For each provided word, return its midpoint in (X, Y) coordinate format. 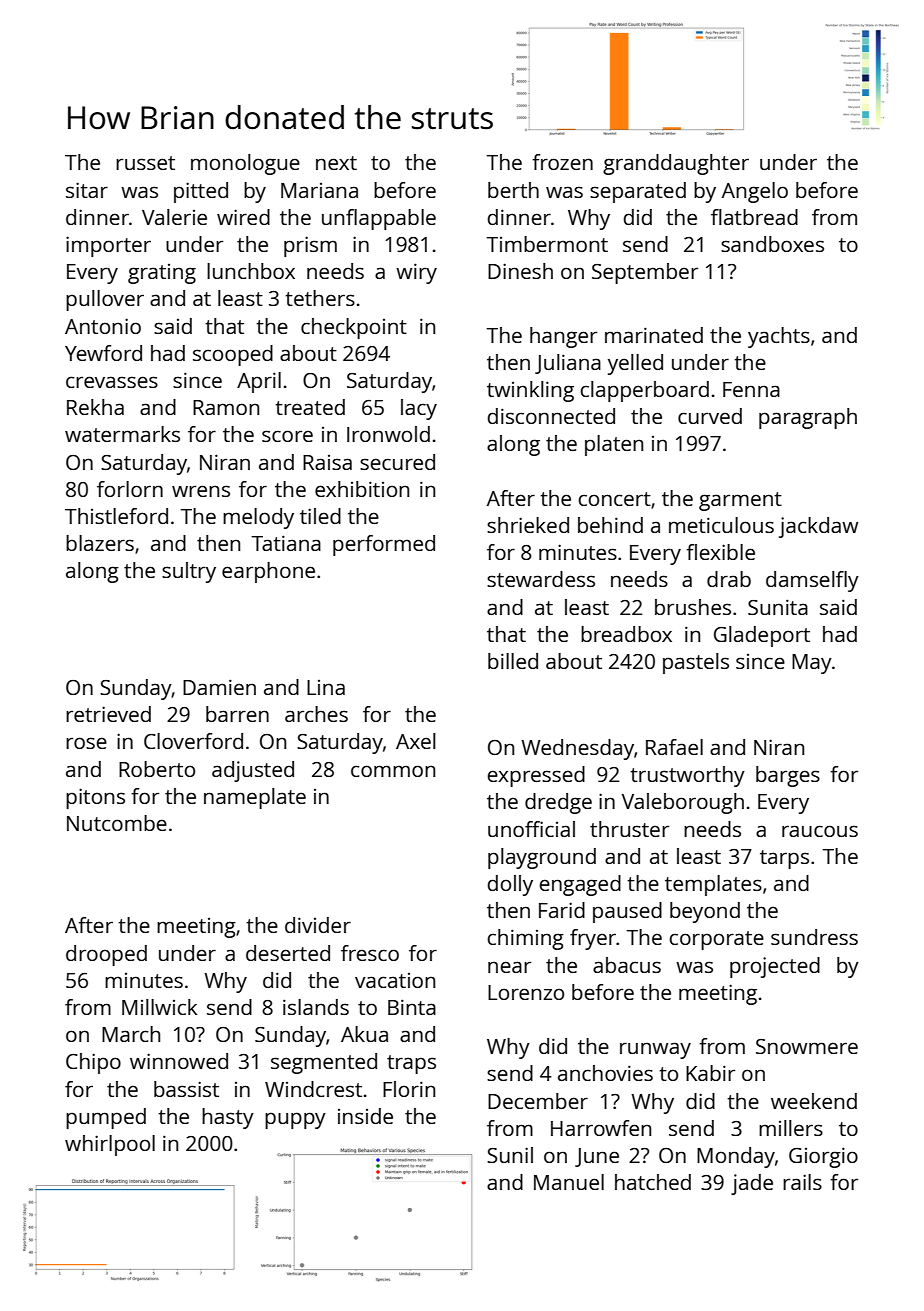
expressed (536, 776)
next (336, 163)
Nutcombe (117, 823)
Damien (219, 687)
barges (788, 776)
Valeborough (683, 803)
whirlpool (110, 1145)
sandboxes (772, 244)
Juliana (568, 364)
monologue (245, 164)
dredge (558, 803)
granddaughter (676, 164)
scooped (233, 355)
